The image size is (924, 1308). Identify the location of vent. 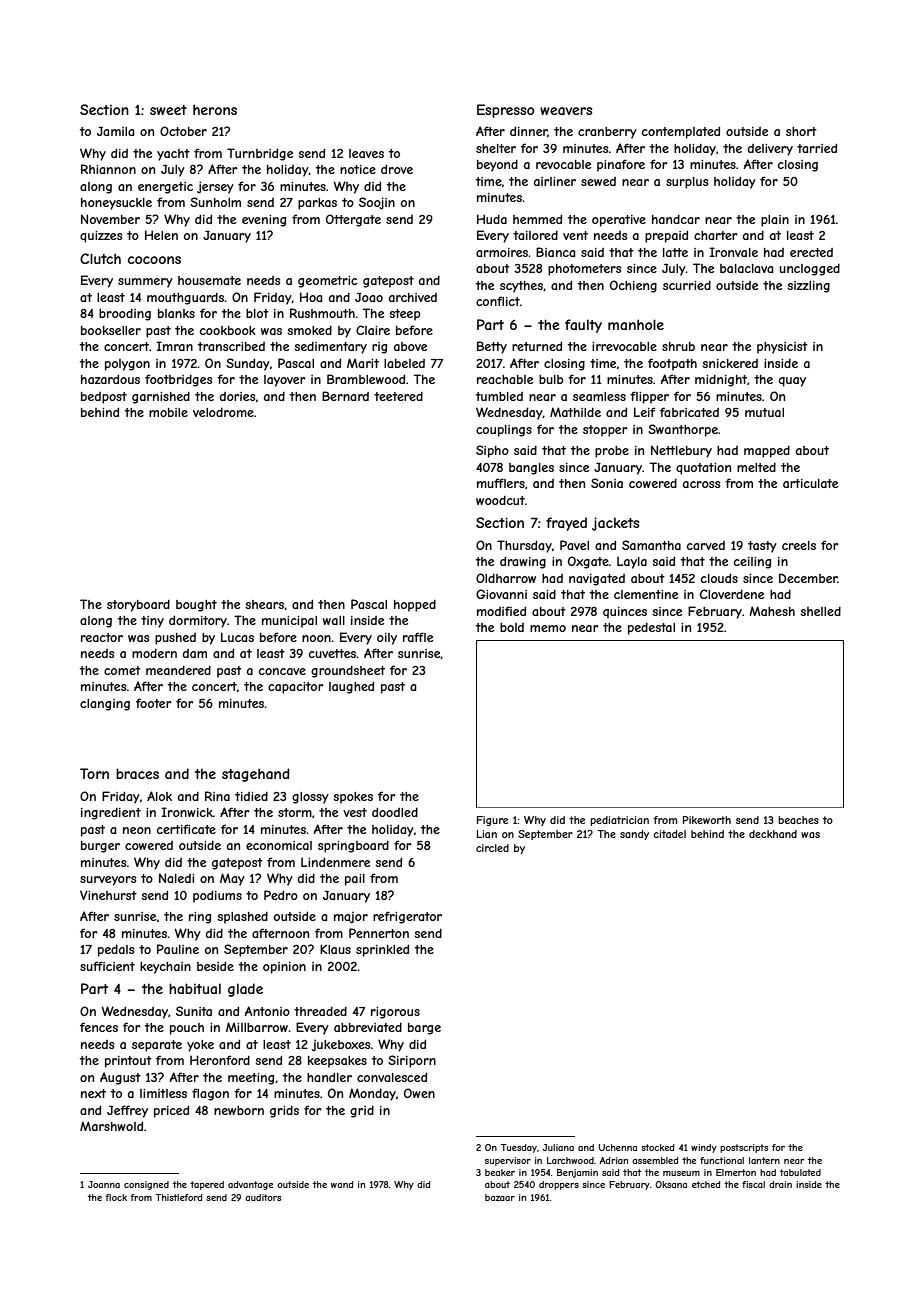
(575, 235).
